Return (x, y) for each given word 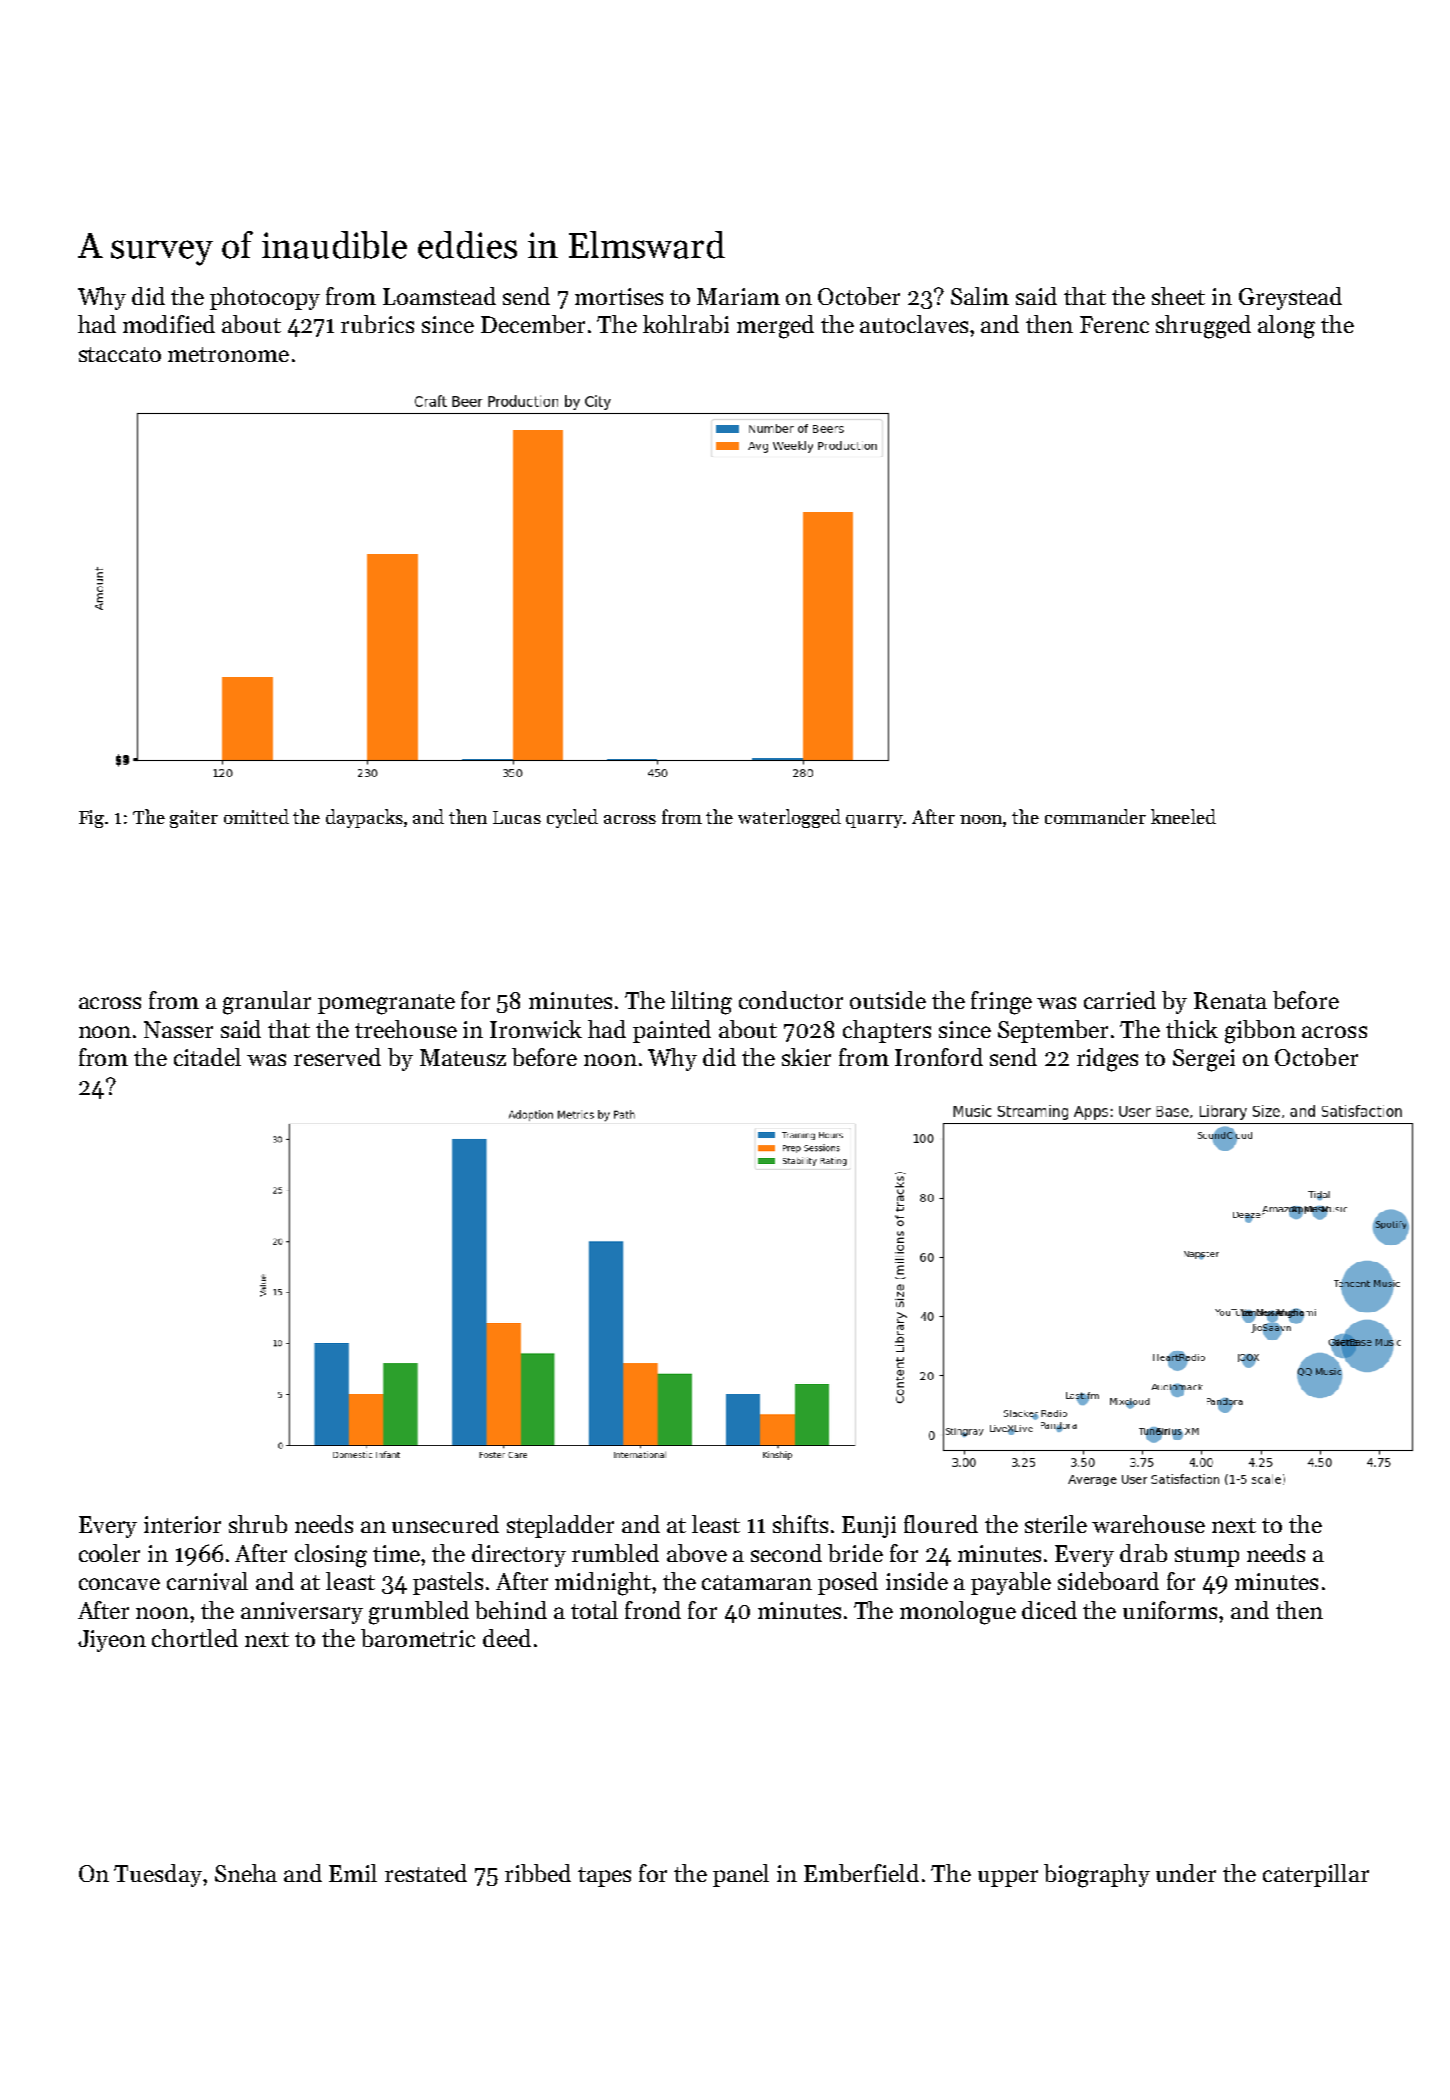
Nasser (178, 1029)
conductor (791, 1000)
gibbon (1260, 1032)
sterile (1056, 1524)
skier (806, 1057)
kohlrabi (686, 324)
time (396, 1553)
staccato (120, 354)
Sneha (246, 1873)
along (1286, 327)
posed (848, 1583)
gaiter (194, 819)
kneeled (1183, 816)
